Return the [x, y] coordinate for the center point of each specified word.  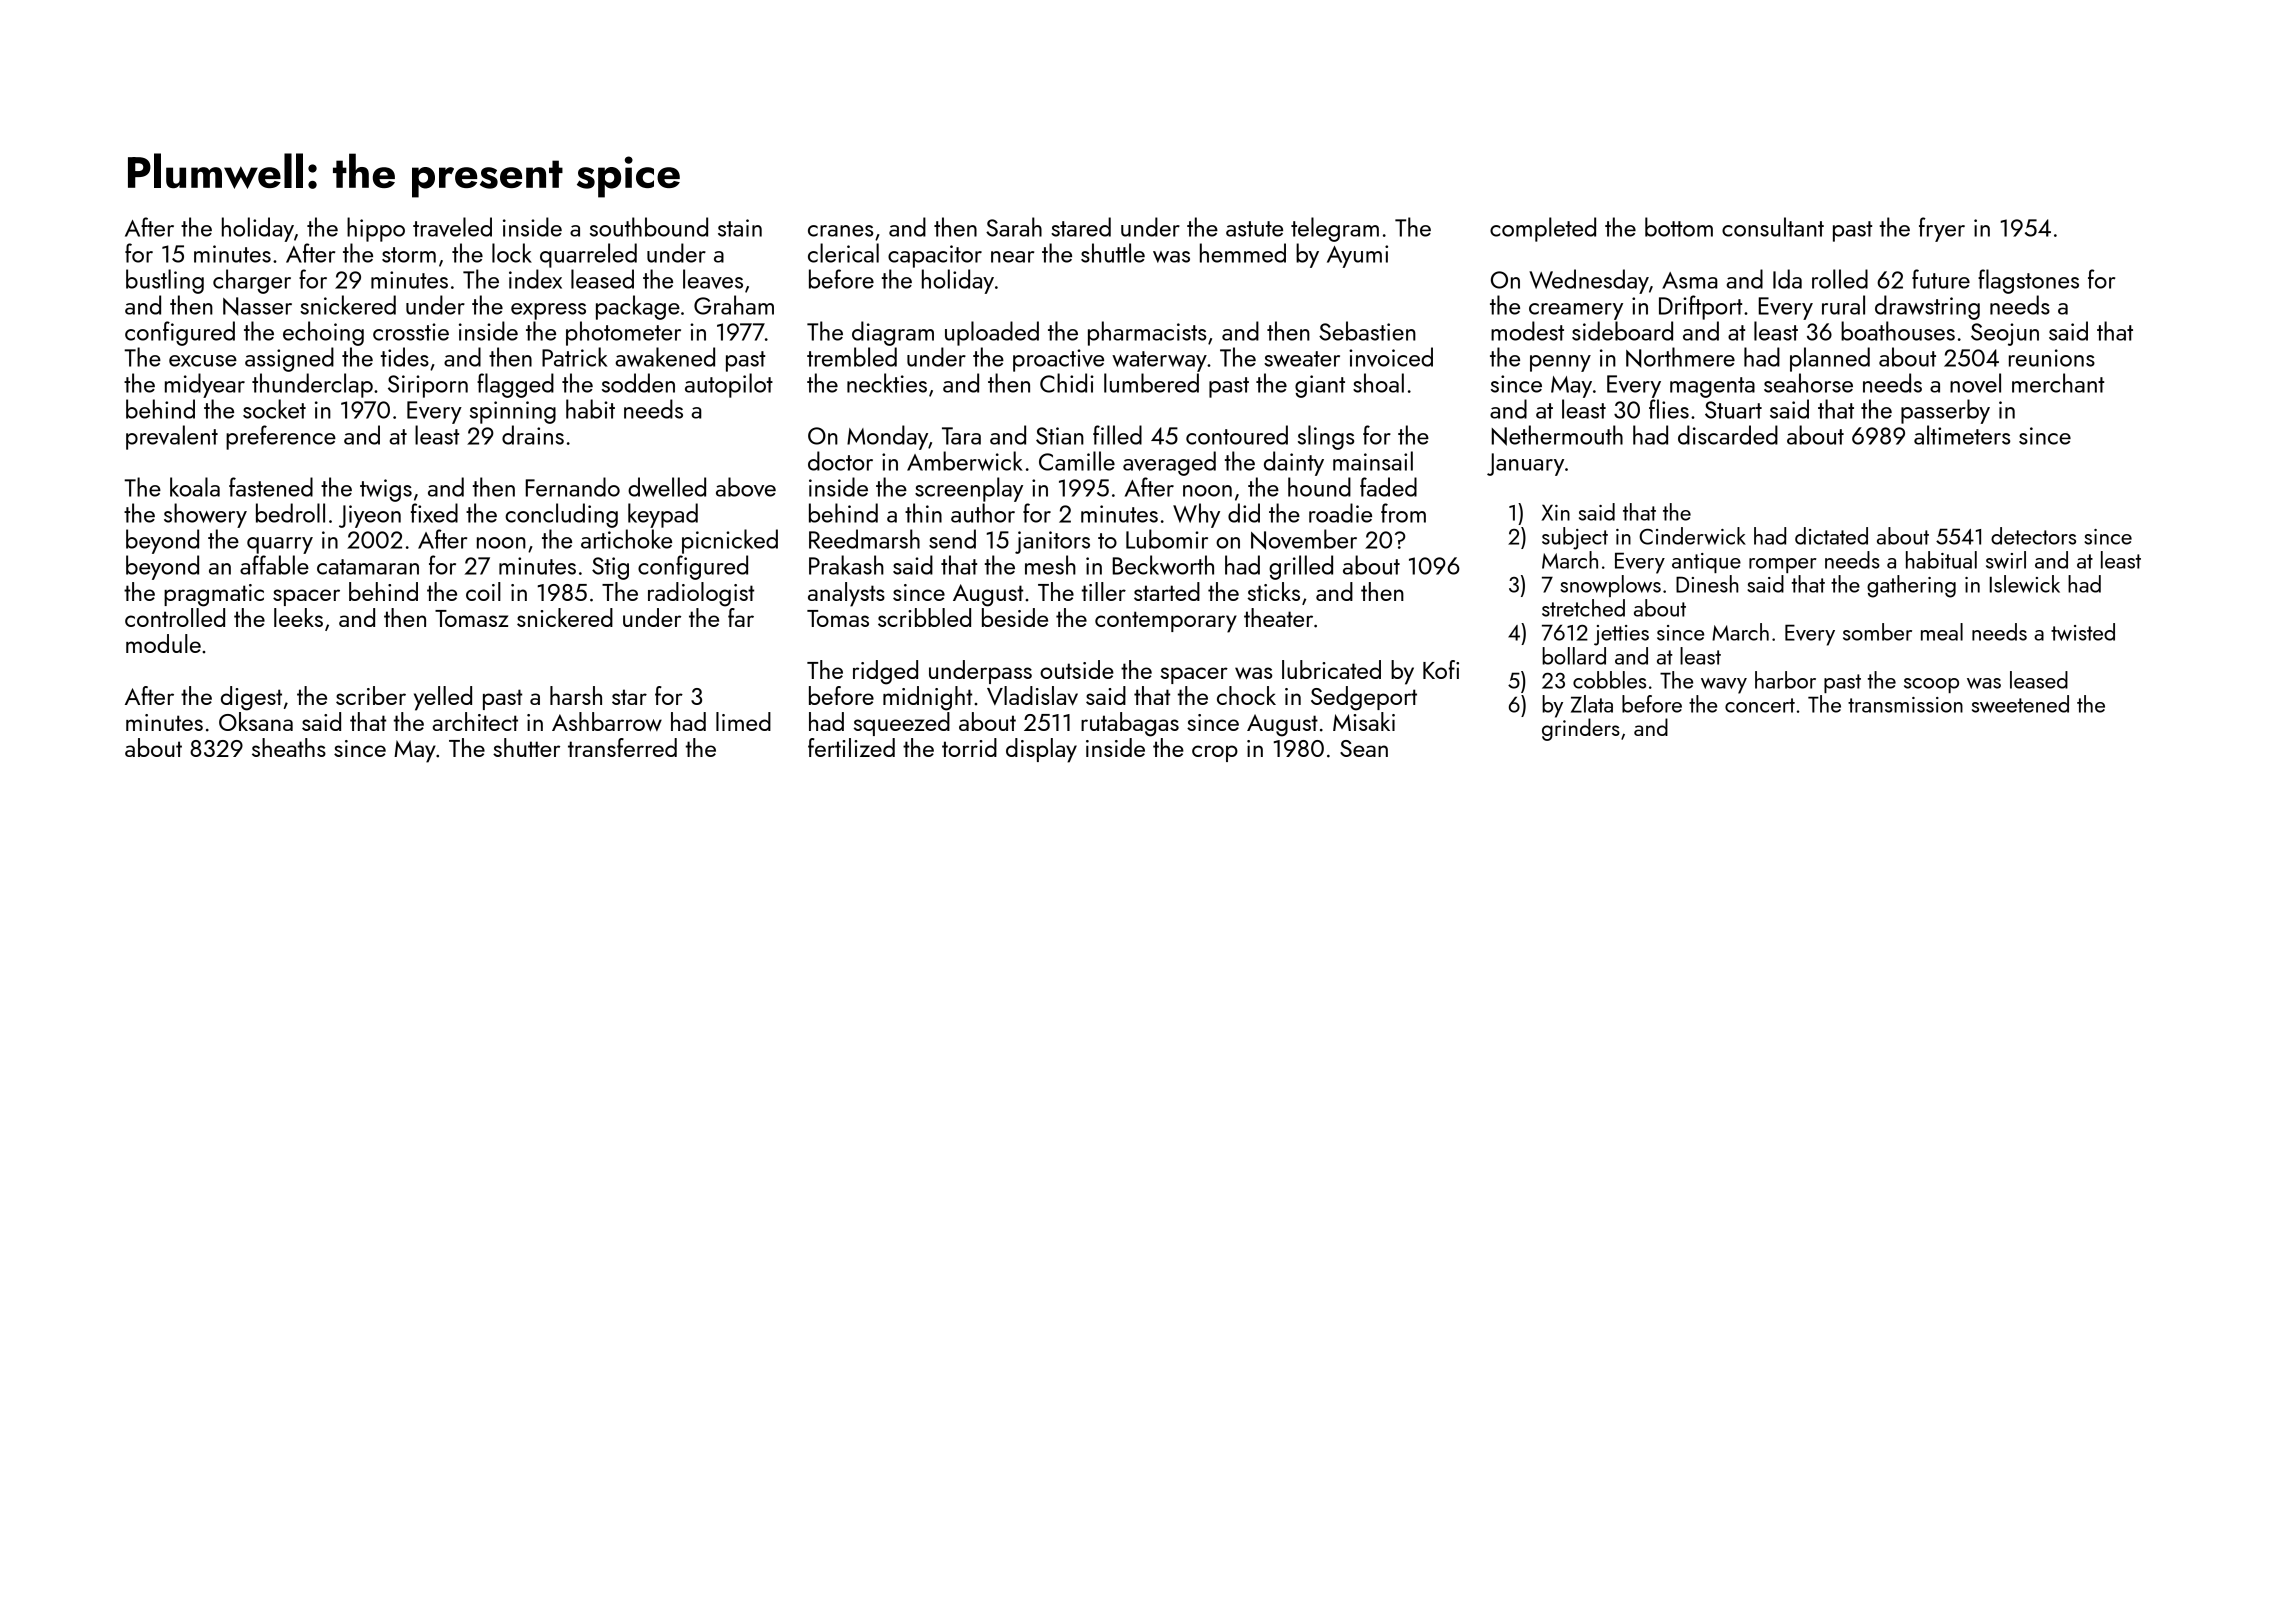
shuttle [1113, 253]
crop [1215, 753]
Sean [1364, 748]
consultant [1773, 227]
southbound [649, 227]
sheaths [289, 747]
